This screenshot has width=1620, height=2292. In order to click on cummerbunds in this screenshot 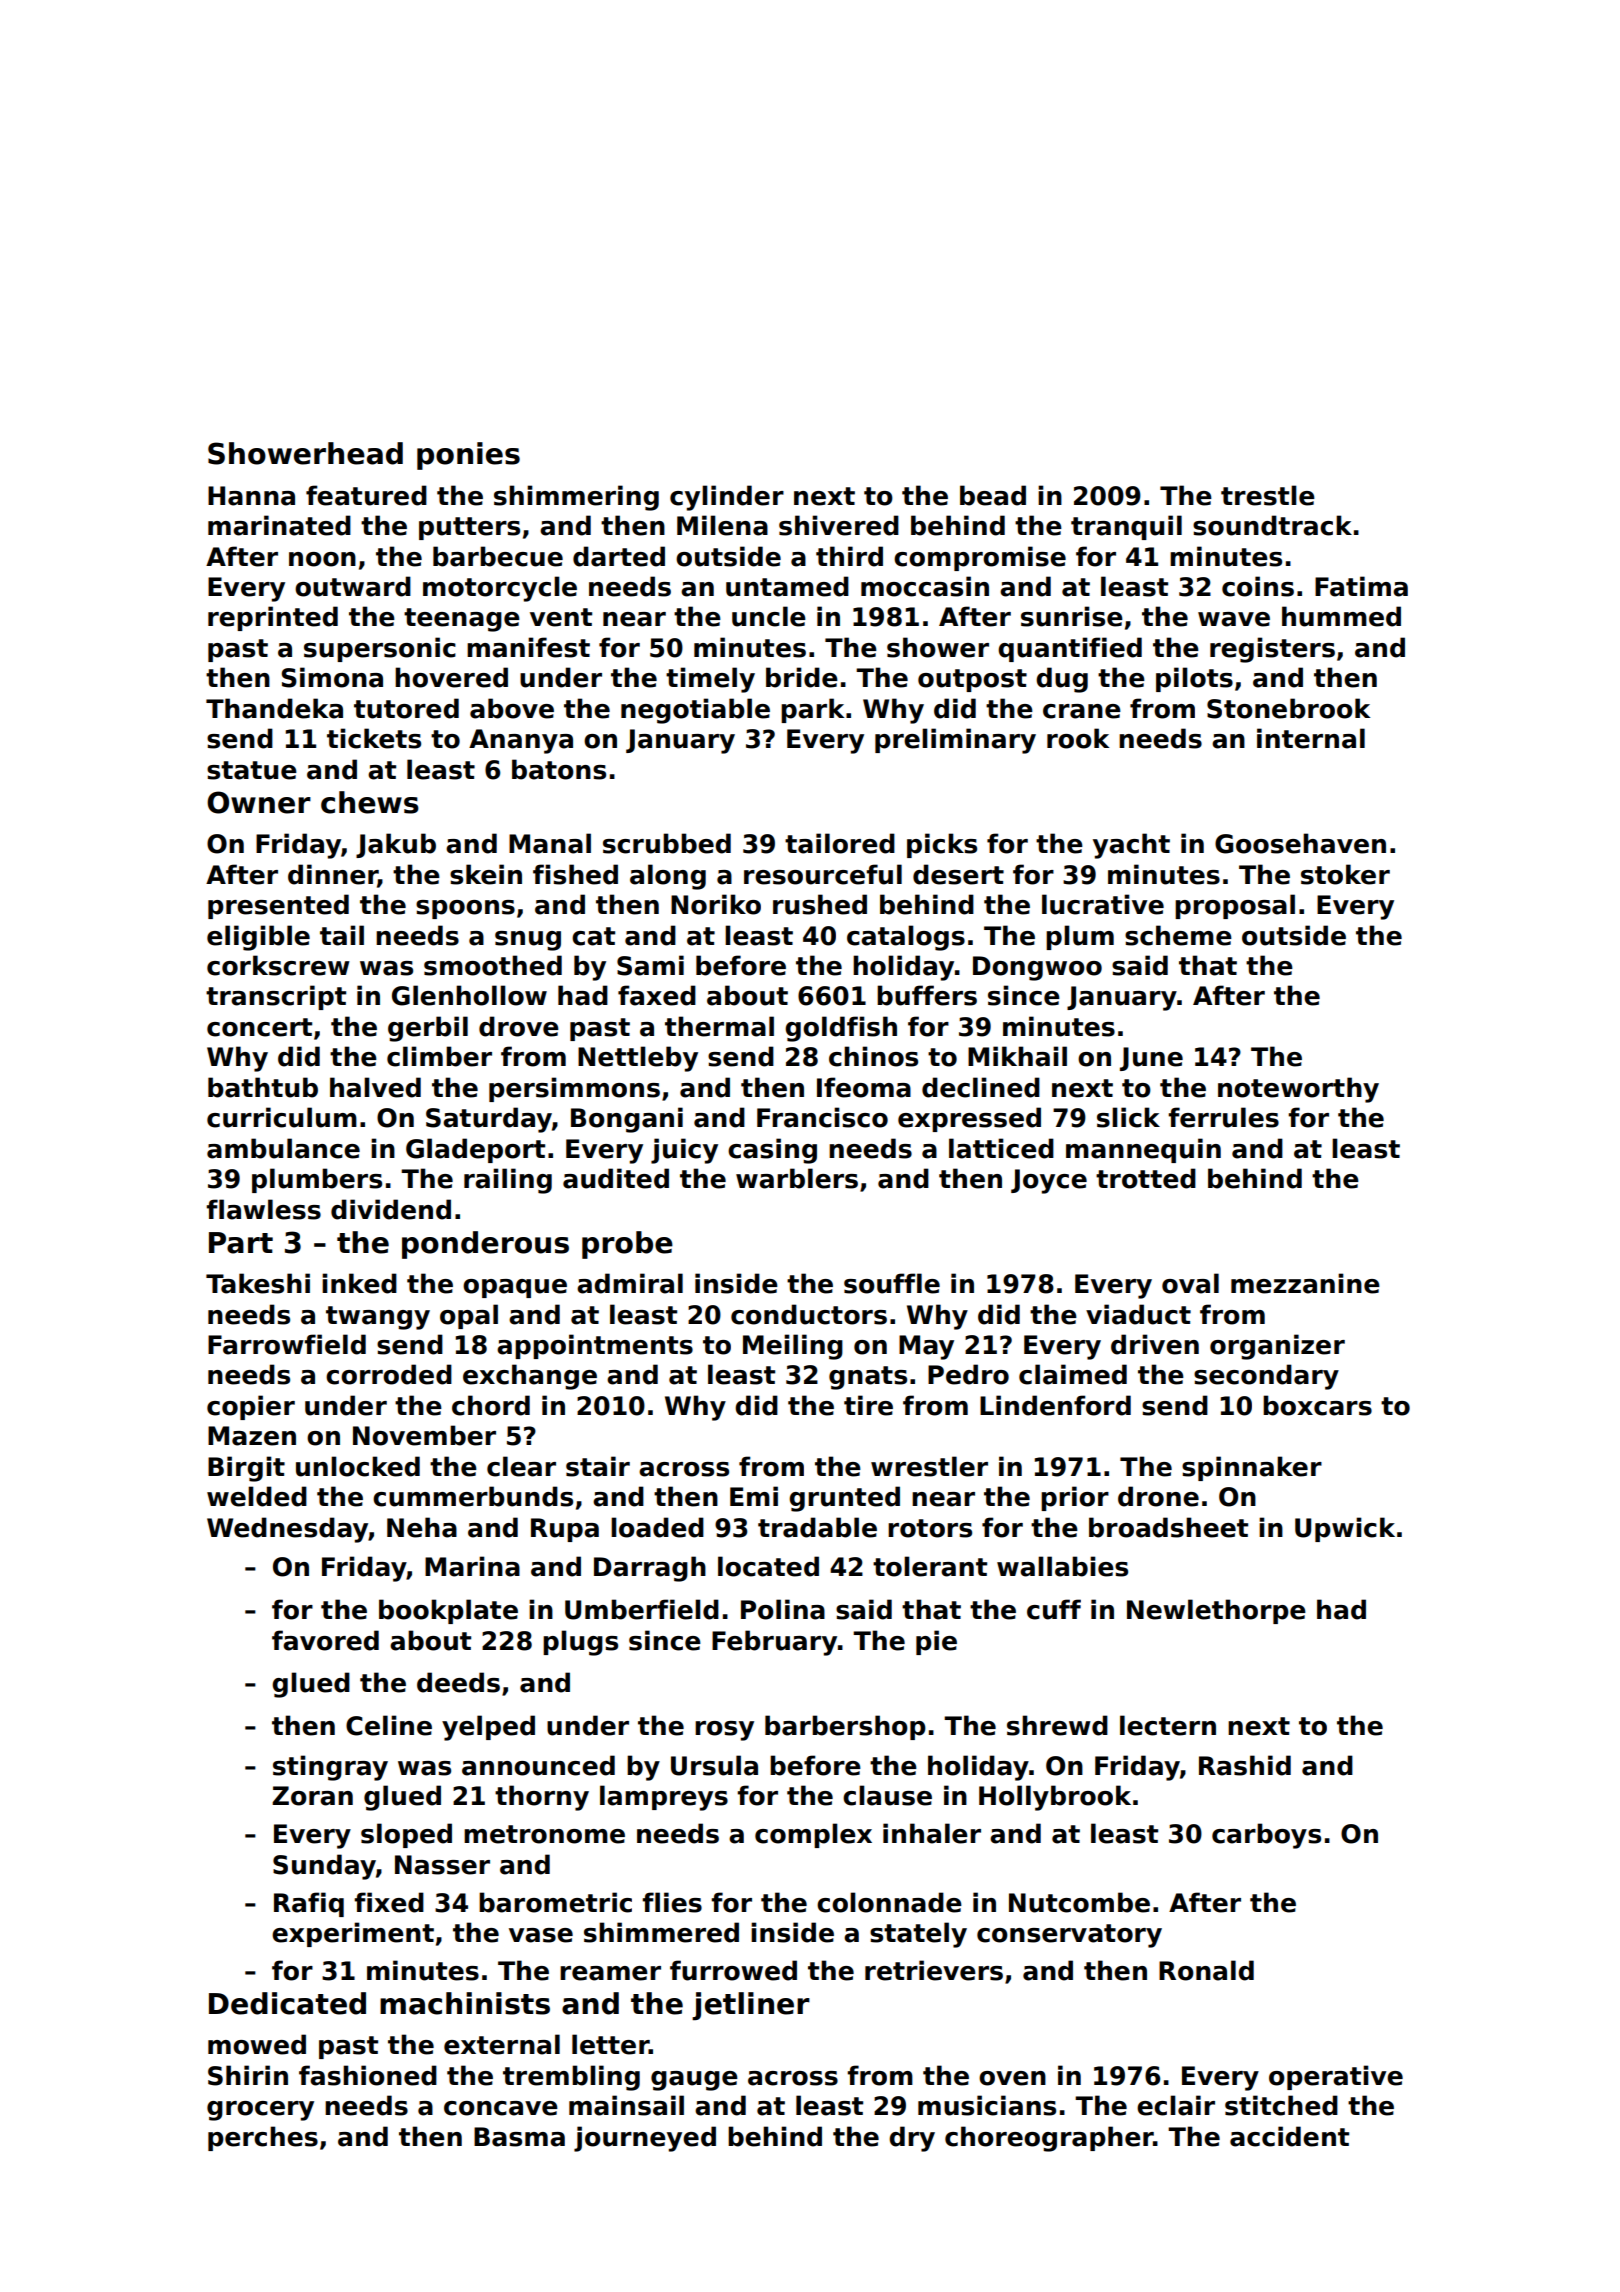, I will do `click(473, 1496)`.
